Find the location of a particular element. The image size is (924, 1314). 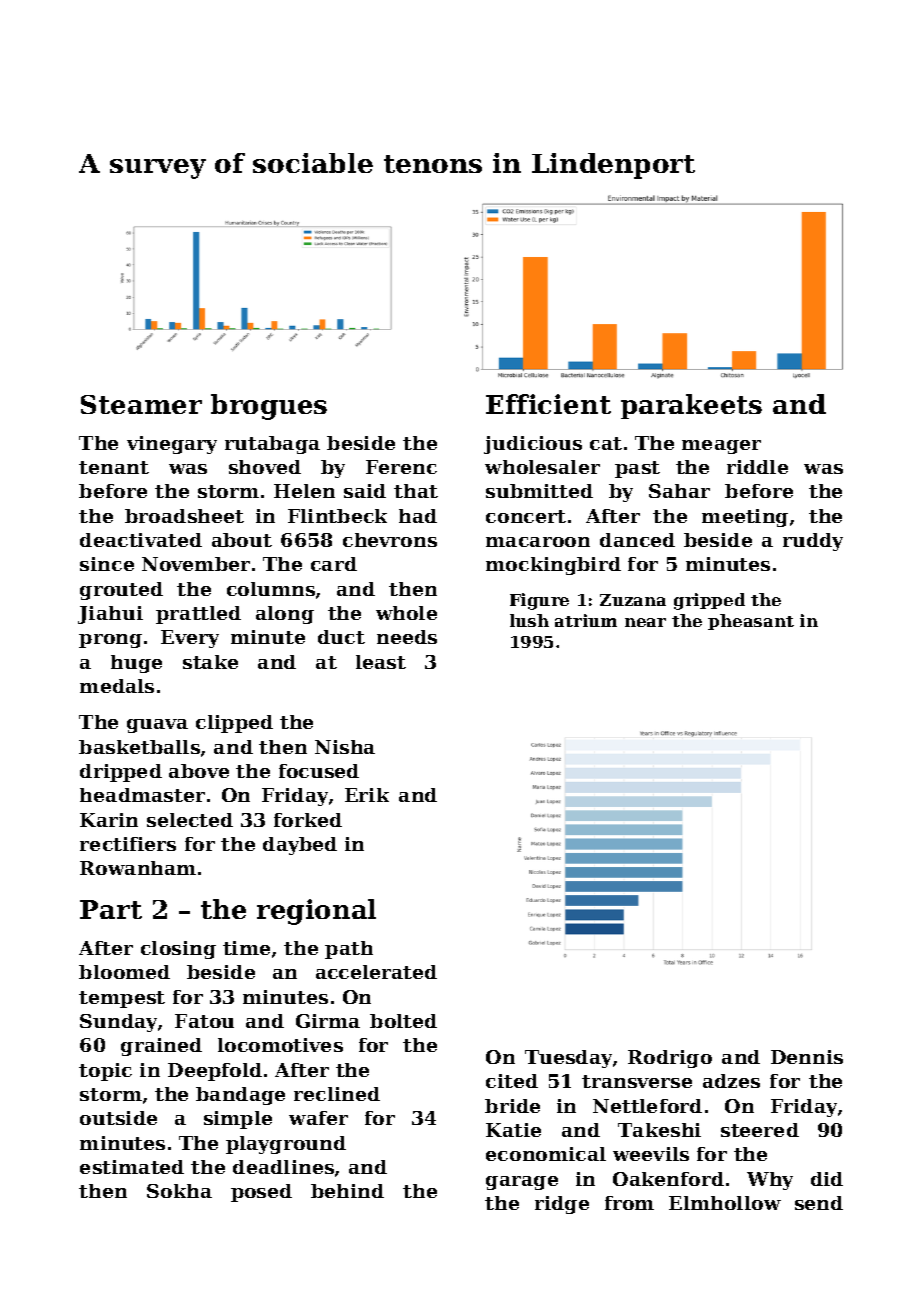

riddle is located at coordinates (757, 467).
